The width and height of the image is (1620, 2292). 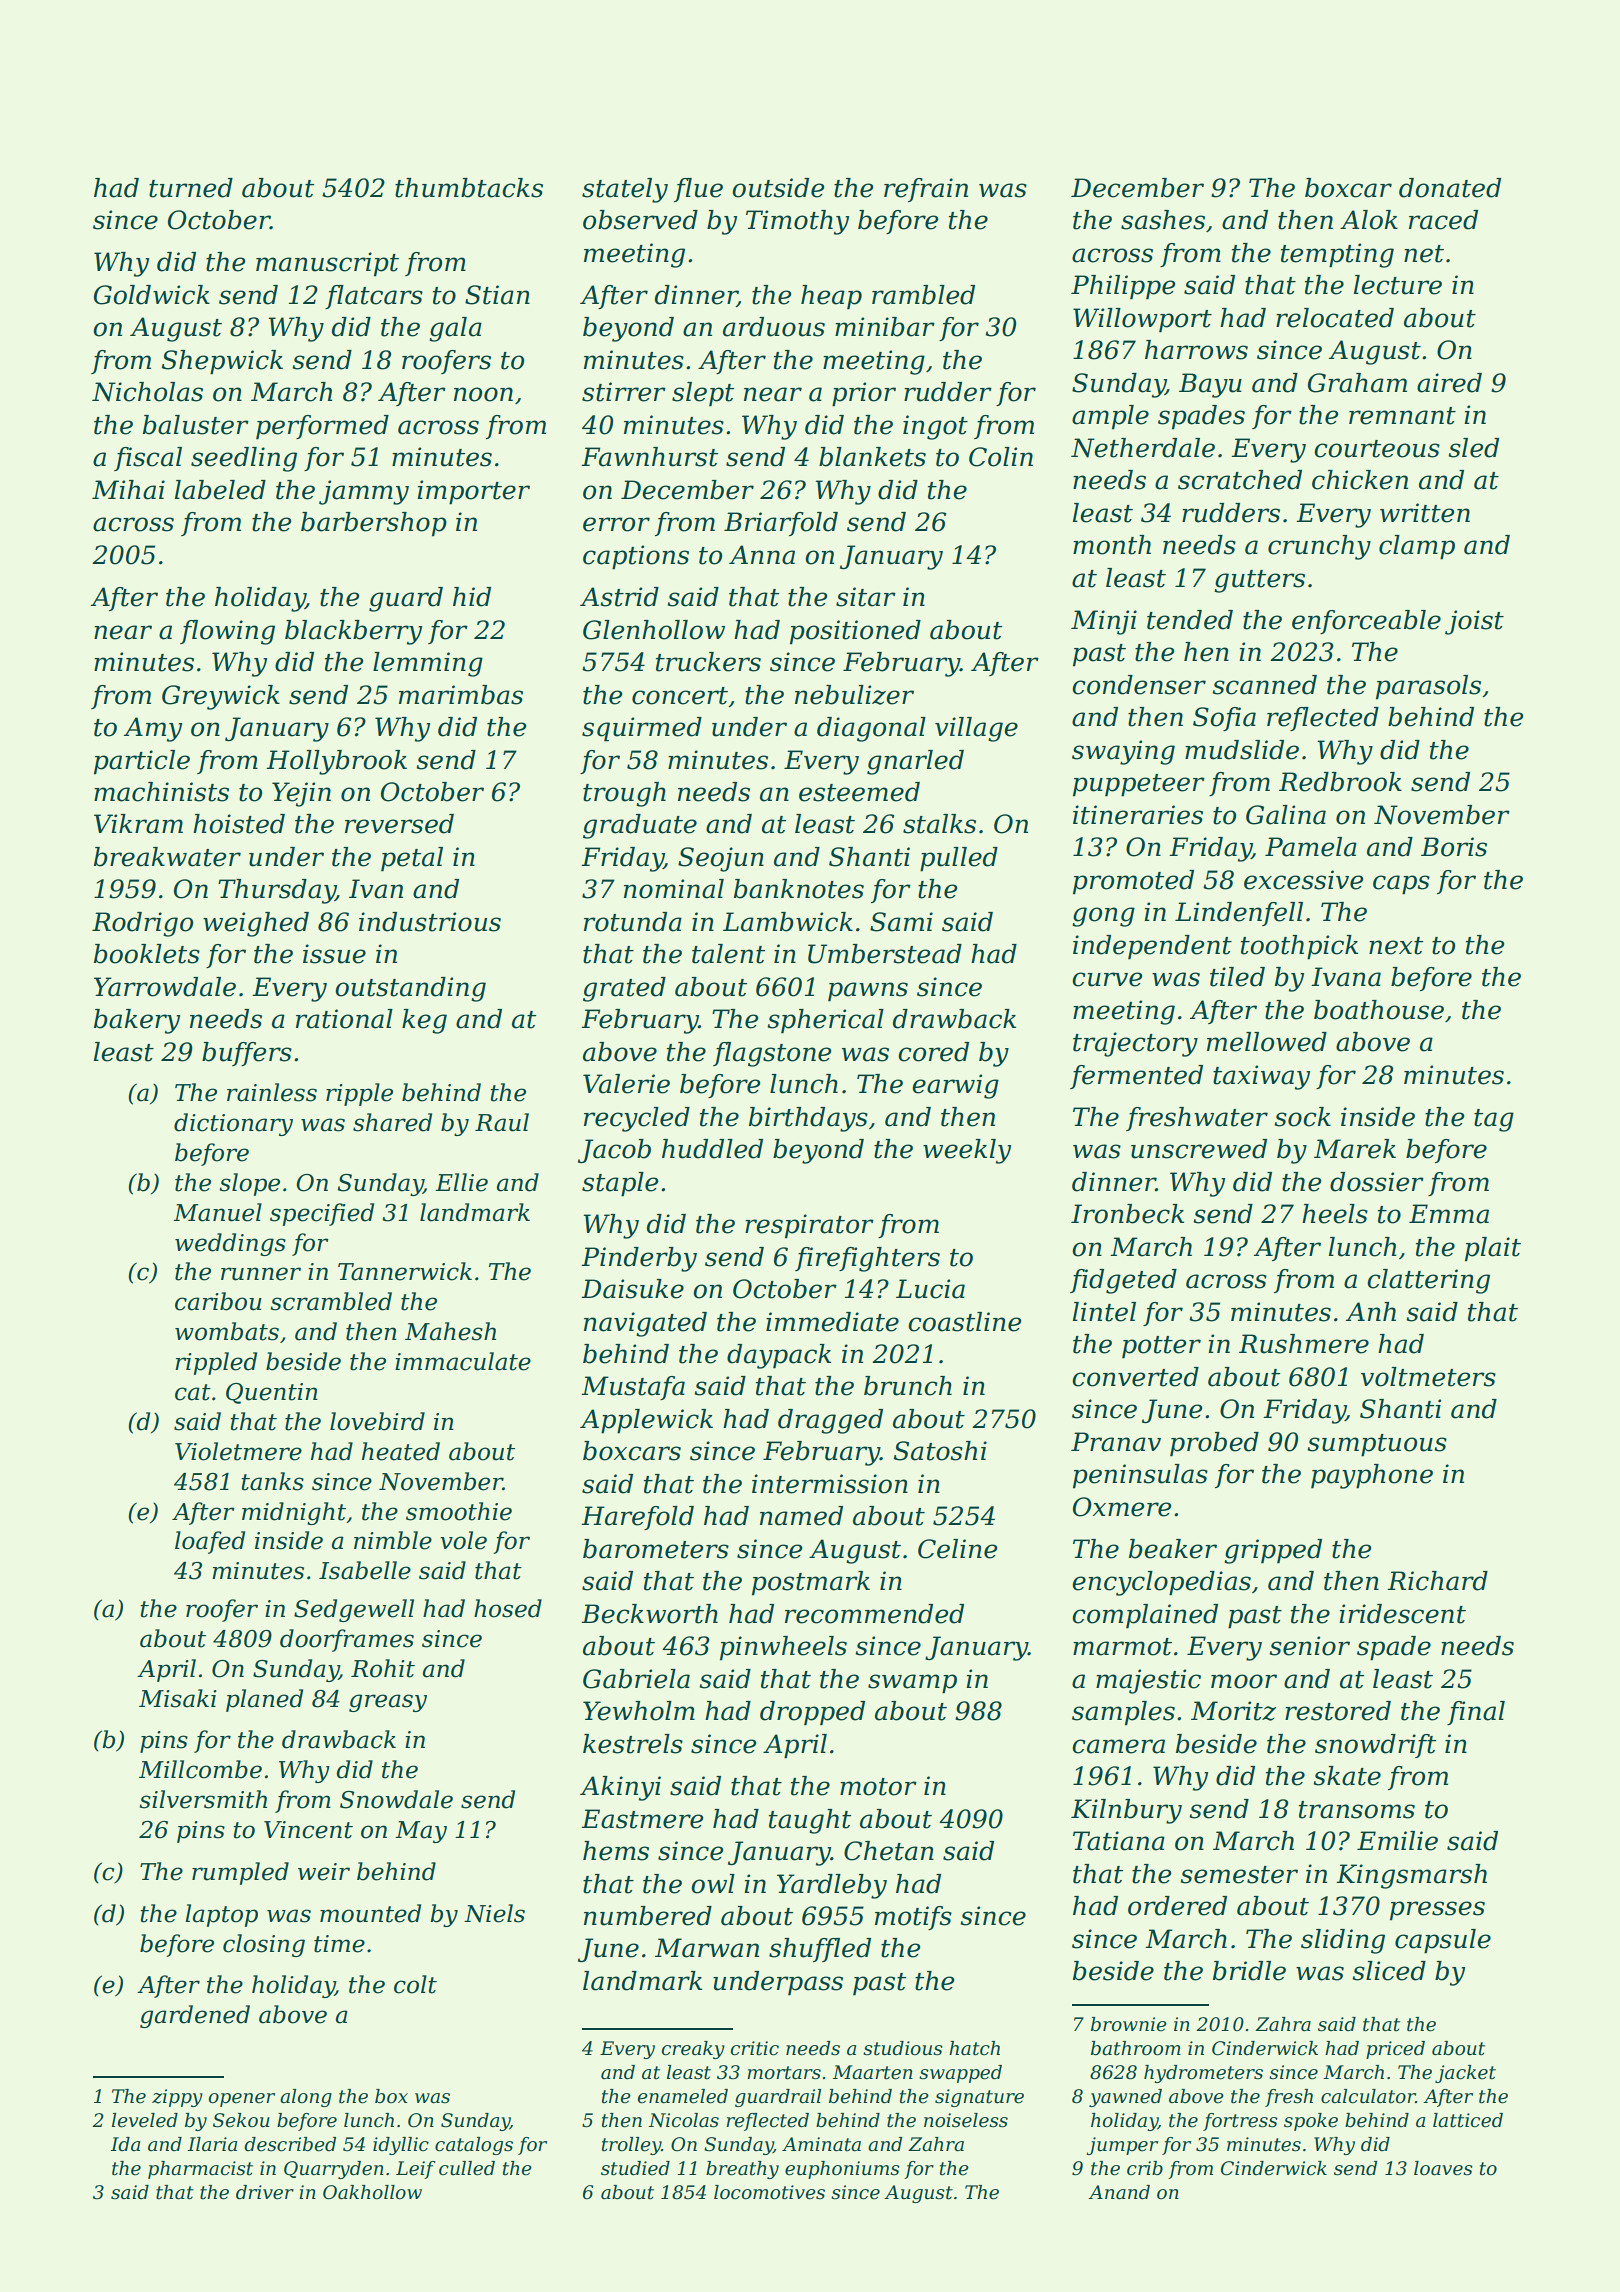 What do you see at coordinates (626, 1084) in the image?
I see `Valerie` at bounding box center [626, 1084].
